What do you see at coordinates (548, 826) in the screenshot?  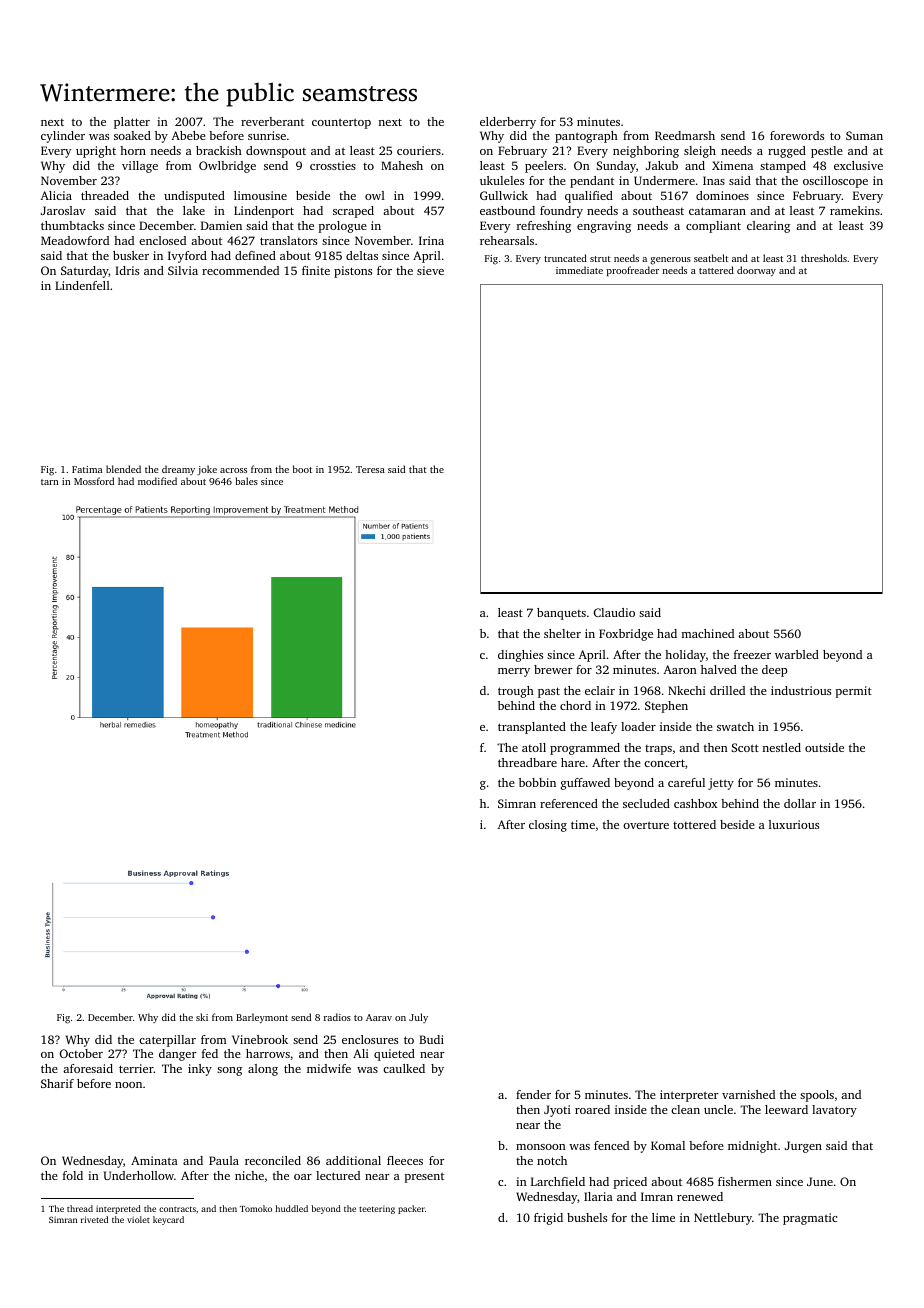 I see `closing` at bounding box center [548, 826].
